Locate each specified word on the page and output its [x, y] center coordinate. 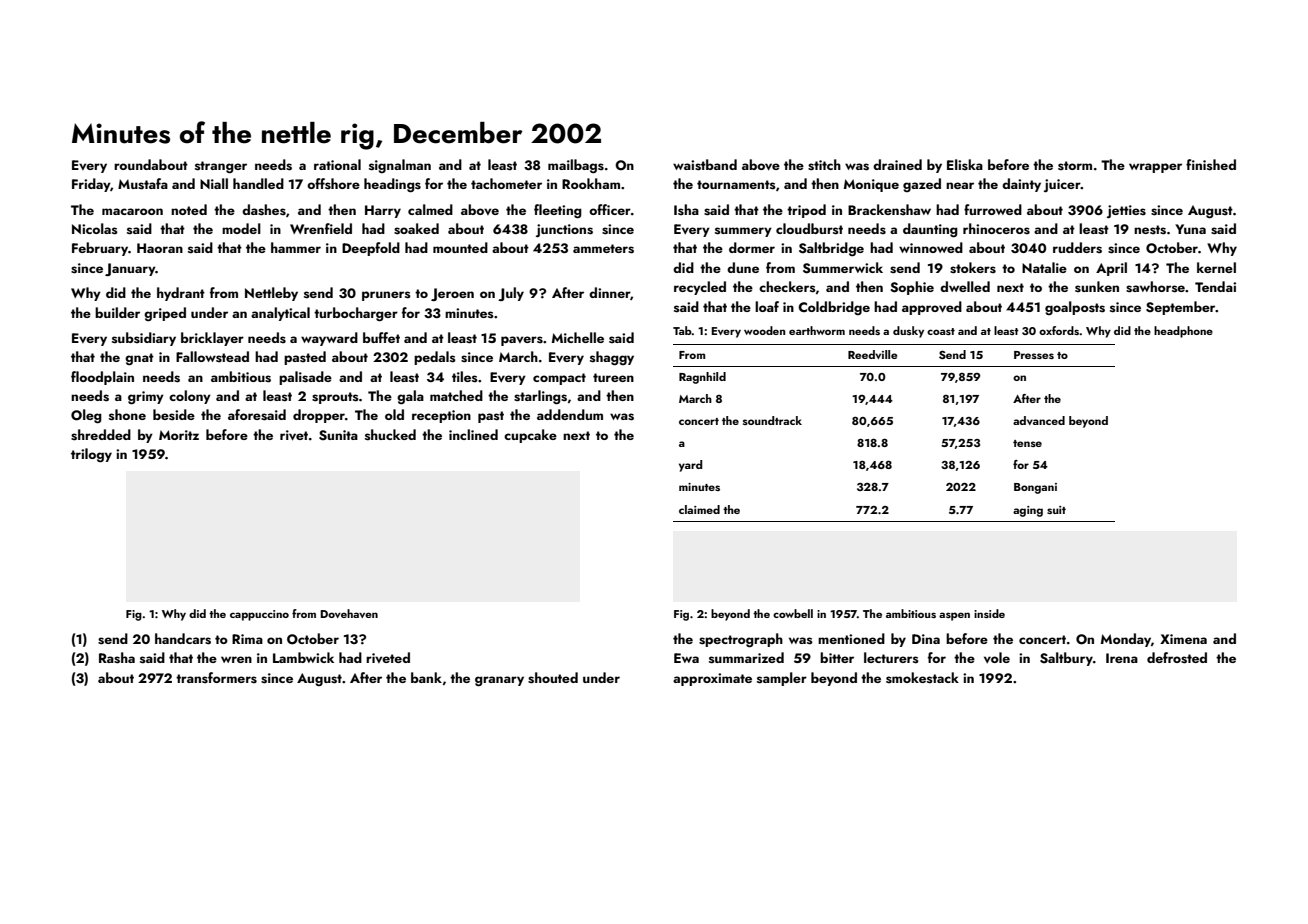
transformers [216, 678]
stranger [221, 167]
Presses [1034, 355]
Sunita [338, 435]
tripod [806, 211]
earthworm [817, 330]
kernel [1216, 267]
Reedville [872, 354]
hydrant [181, 294]
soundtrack [772, 420]
